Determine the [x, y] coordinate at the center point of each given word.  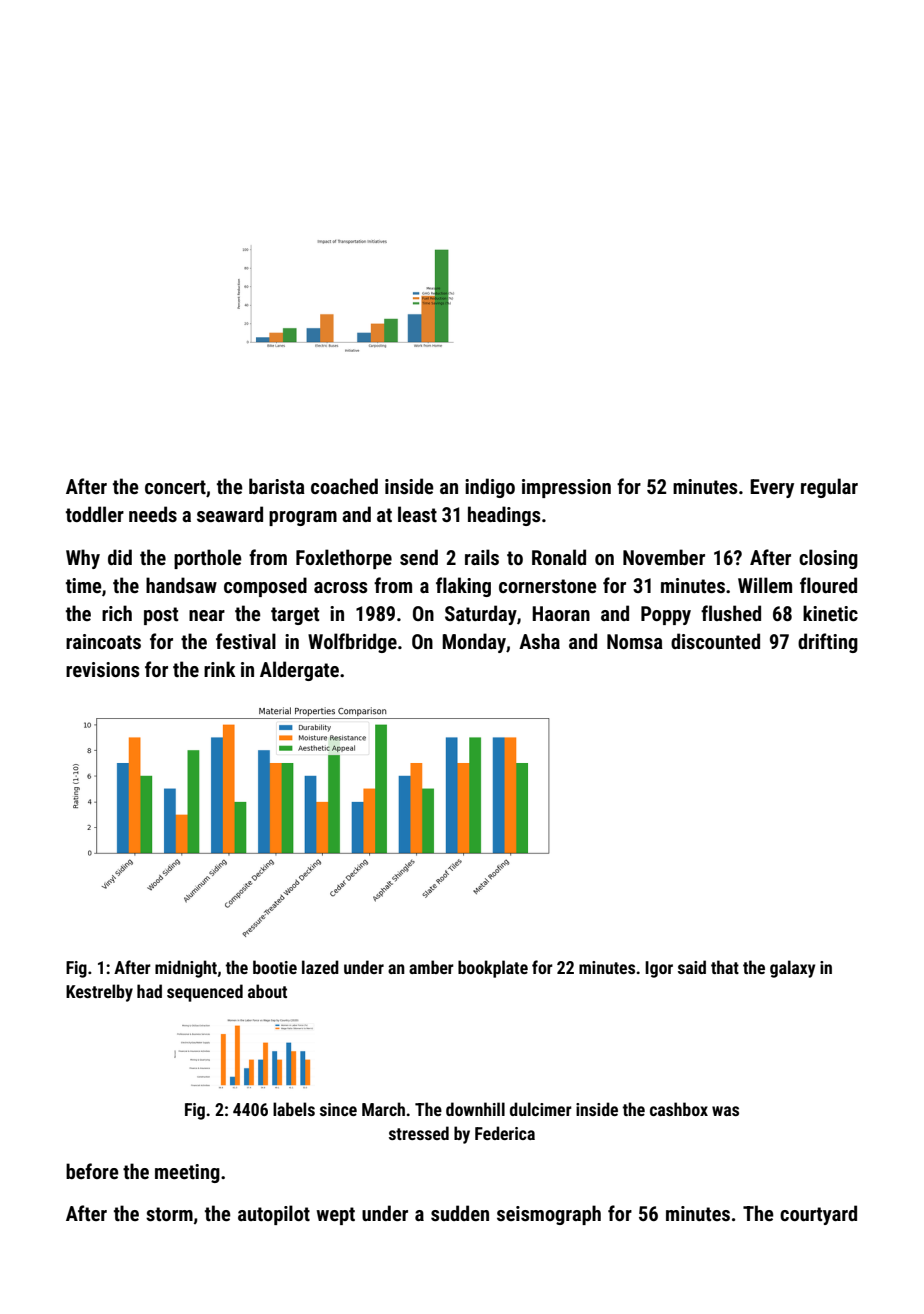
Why [83, 559]
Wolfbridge [352, 643]
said [692, 967]
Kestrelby [99, 993]
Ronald [559, 557]
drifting [828, 643]
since [338, 1109]
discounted [715, 641]
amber [431, 967]
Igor [659, 969]
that [725, 967]
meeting [187, 1173]
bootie [275, 967]
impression [566, 488]
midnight [186, 969]
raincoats [103, 641]
